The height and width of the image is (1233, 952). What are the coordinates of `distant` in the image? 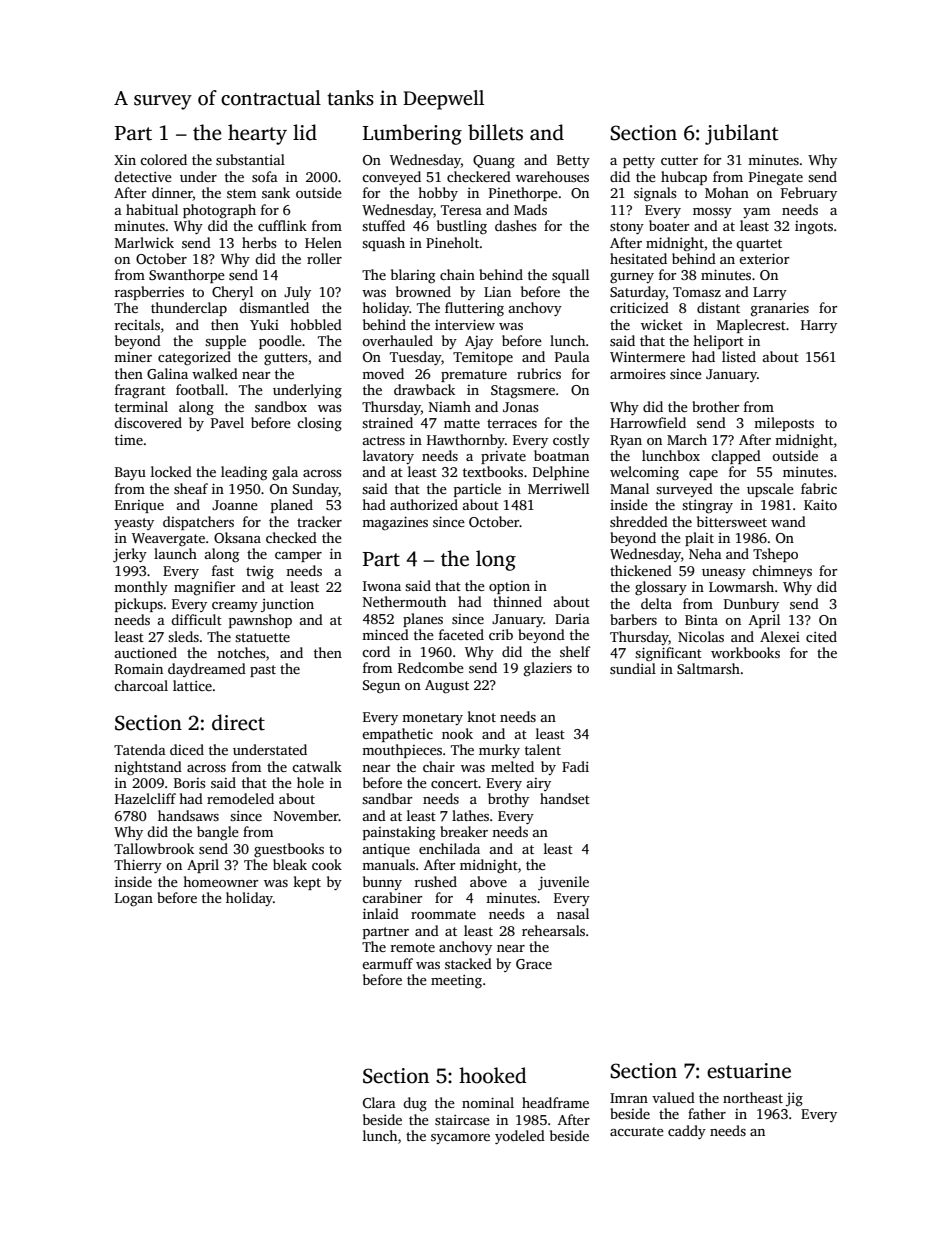 It's located at (718, 307).
